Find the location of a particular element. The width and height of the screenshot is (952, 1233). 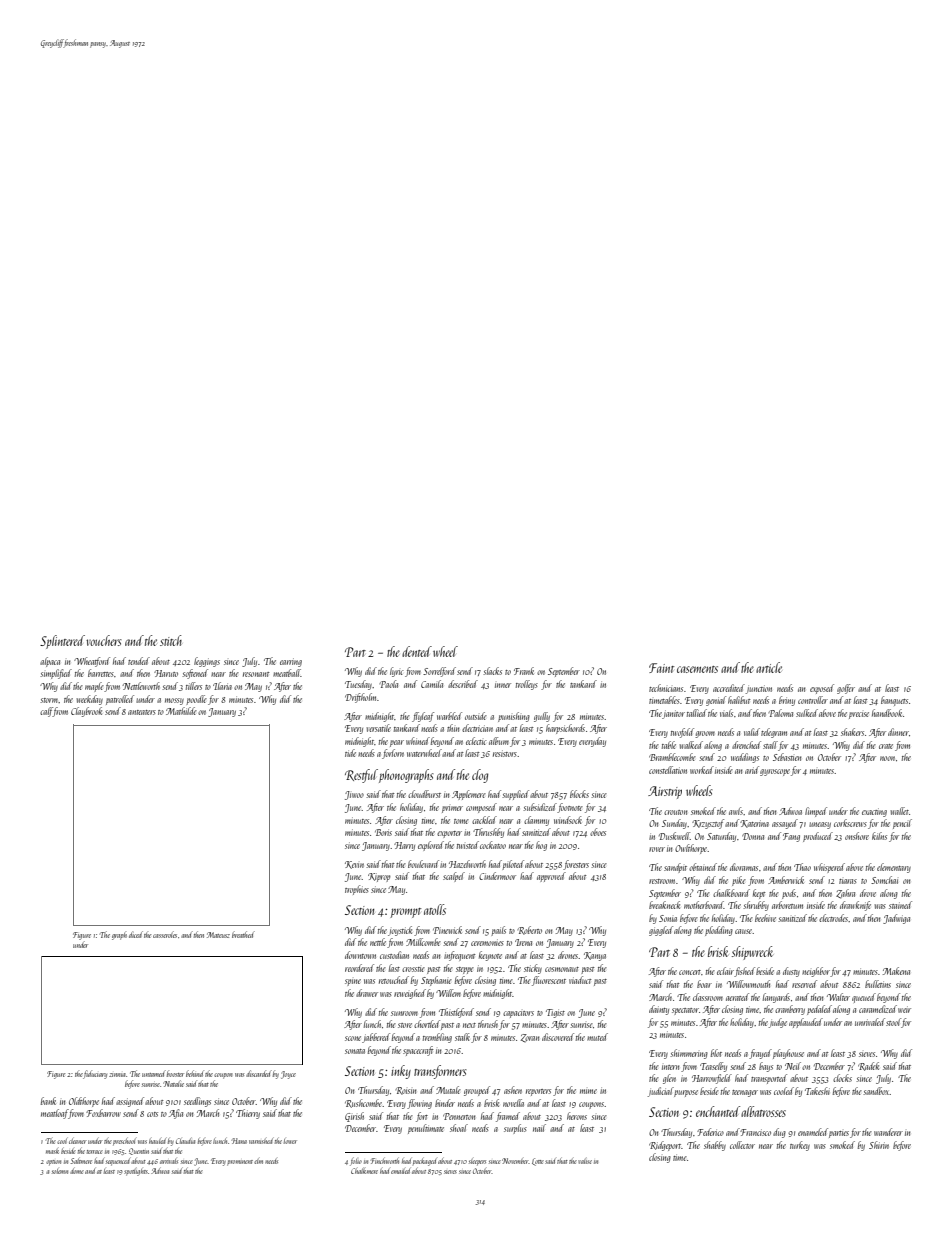

tide is located at coordinates (350, 753).
